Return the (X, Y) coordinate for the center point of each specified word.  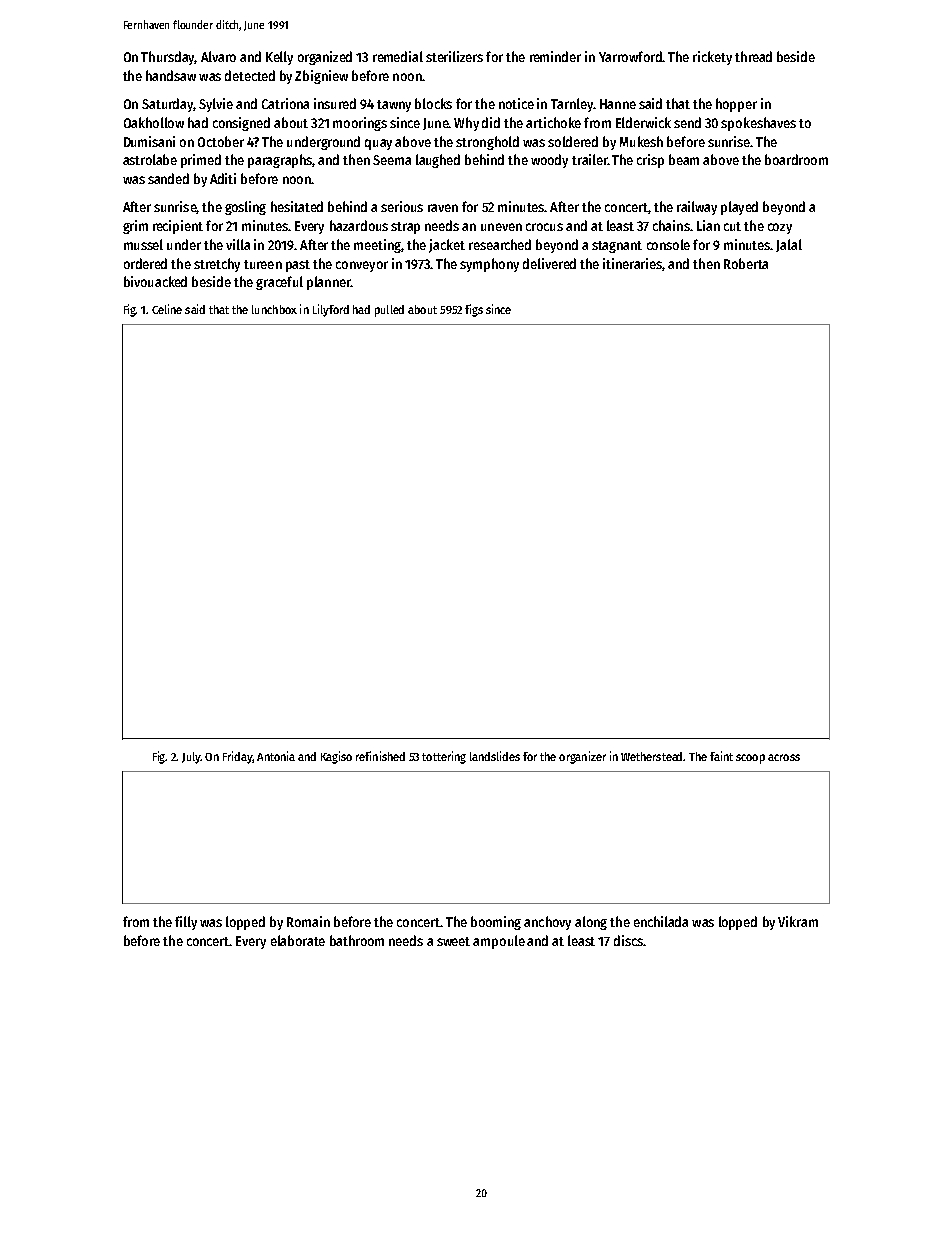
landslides (495, 756)
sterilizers (454, 56)
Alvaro (218, 56)
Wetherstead (652, 756)
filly (186, 923)
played (739, 208)
